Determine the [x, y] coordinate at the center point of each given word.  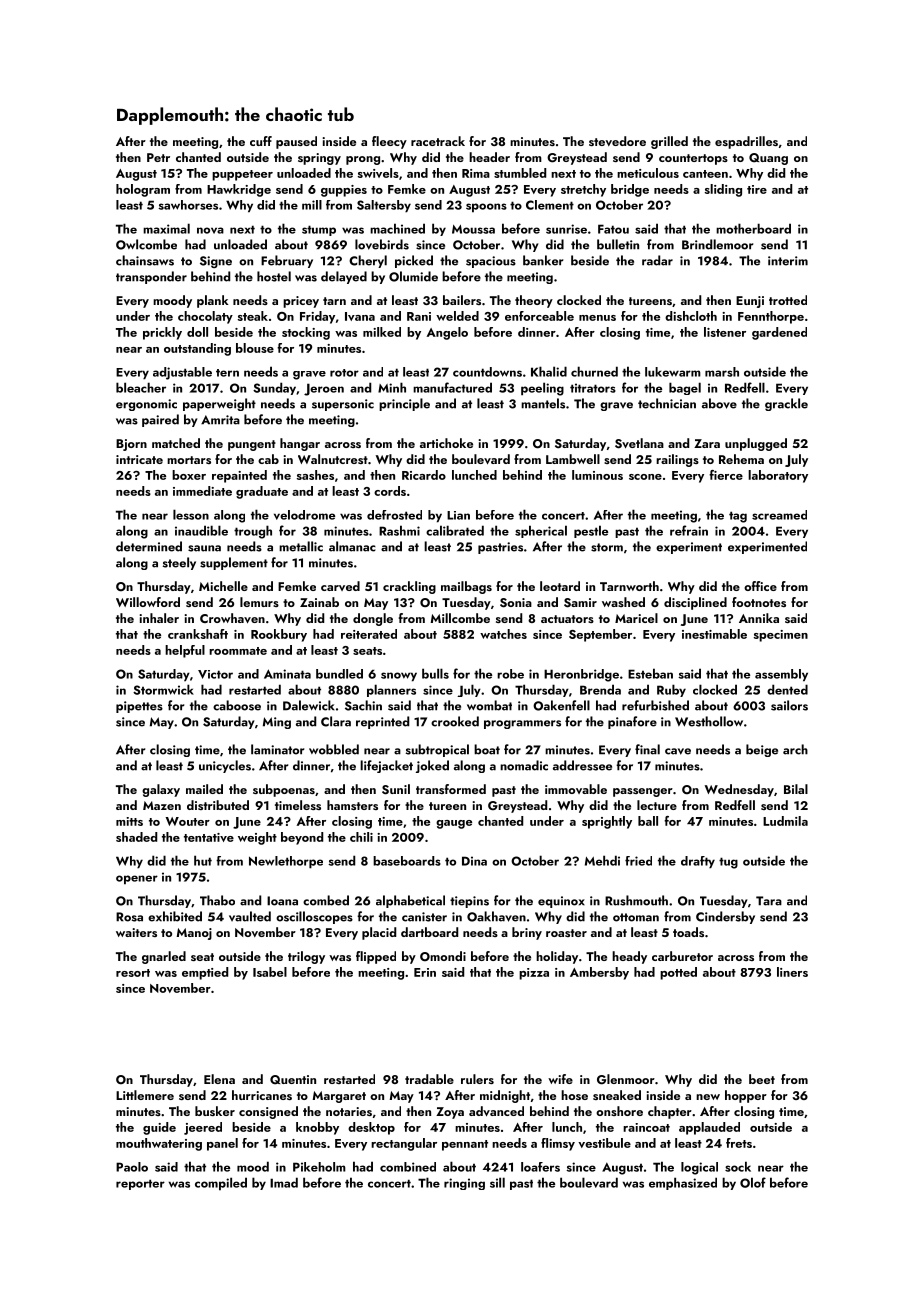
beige [762, 750]
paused [296, 142]
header [489, 157]
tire [757, 189]
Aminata [287, 674]
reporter [140, 1184]
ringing [464, 1184]
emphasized [683, 1183]
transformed [451, 789]
